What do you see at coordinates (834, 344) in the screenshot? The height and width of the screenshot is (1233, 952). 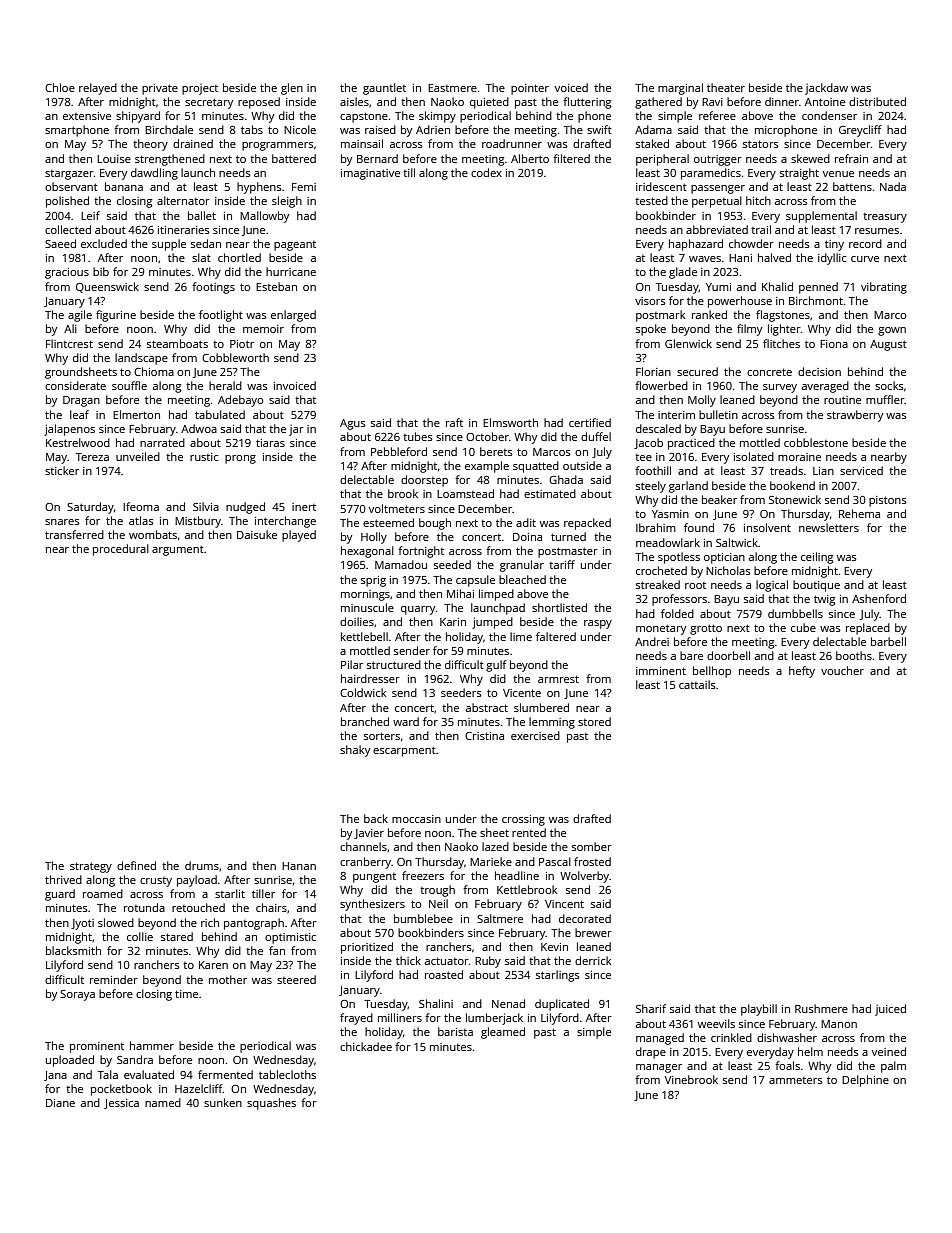 I see `Fiona` at bounding box center [834, 344].
